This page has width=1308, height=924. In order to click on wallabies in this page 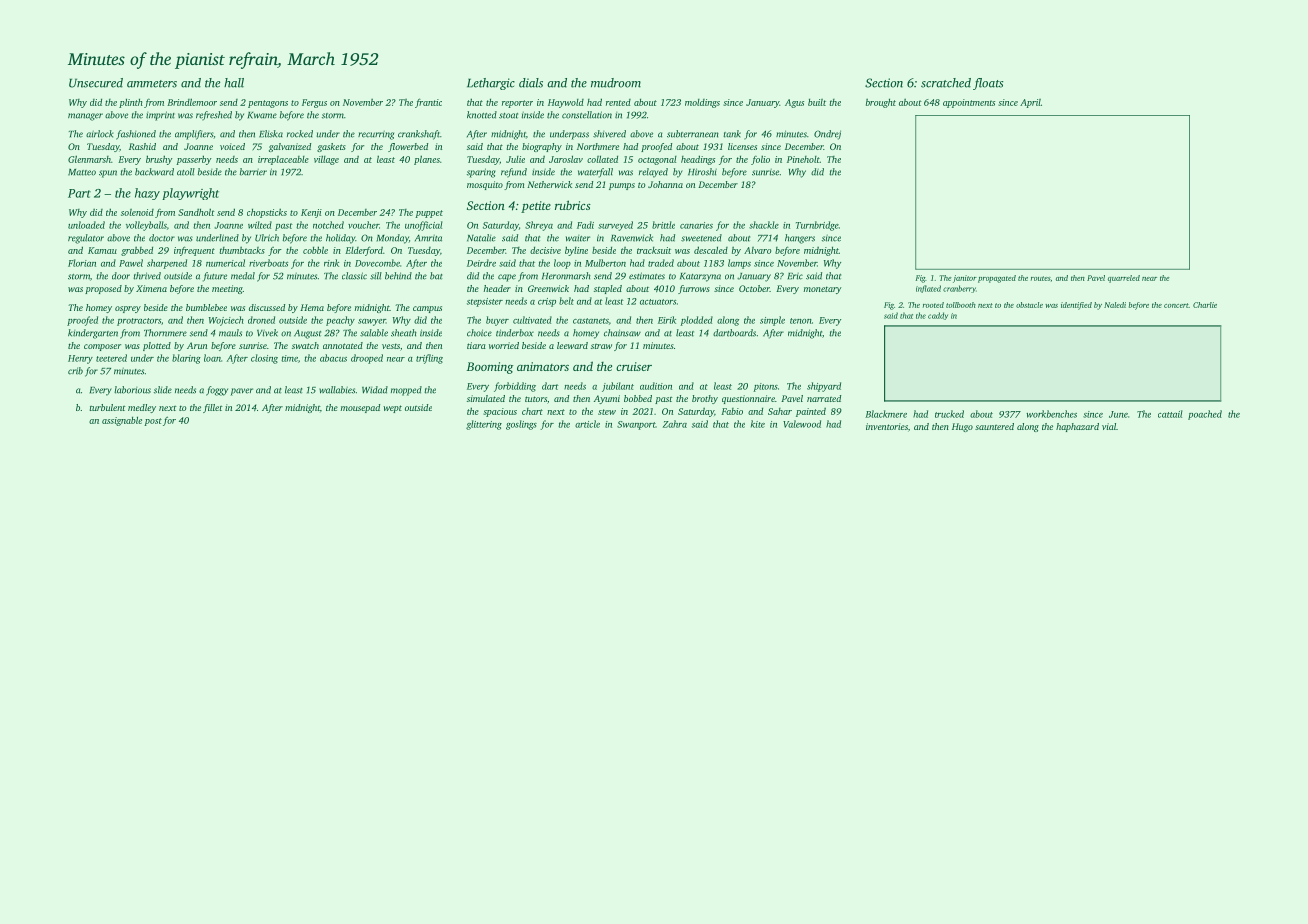, I will do `click(337, 390)`.
